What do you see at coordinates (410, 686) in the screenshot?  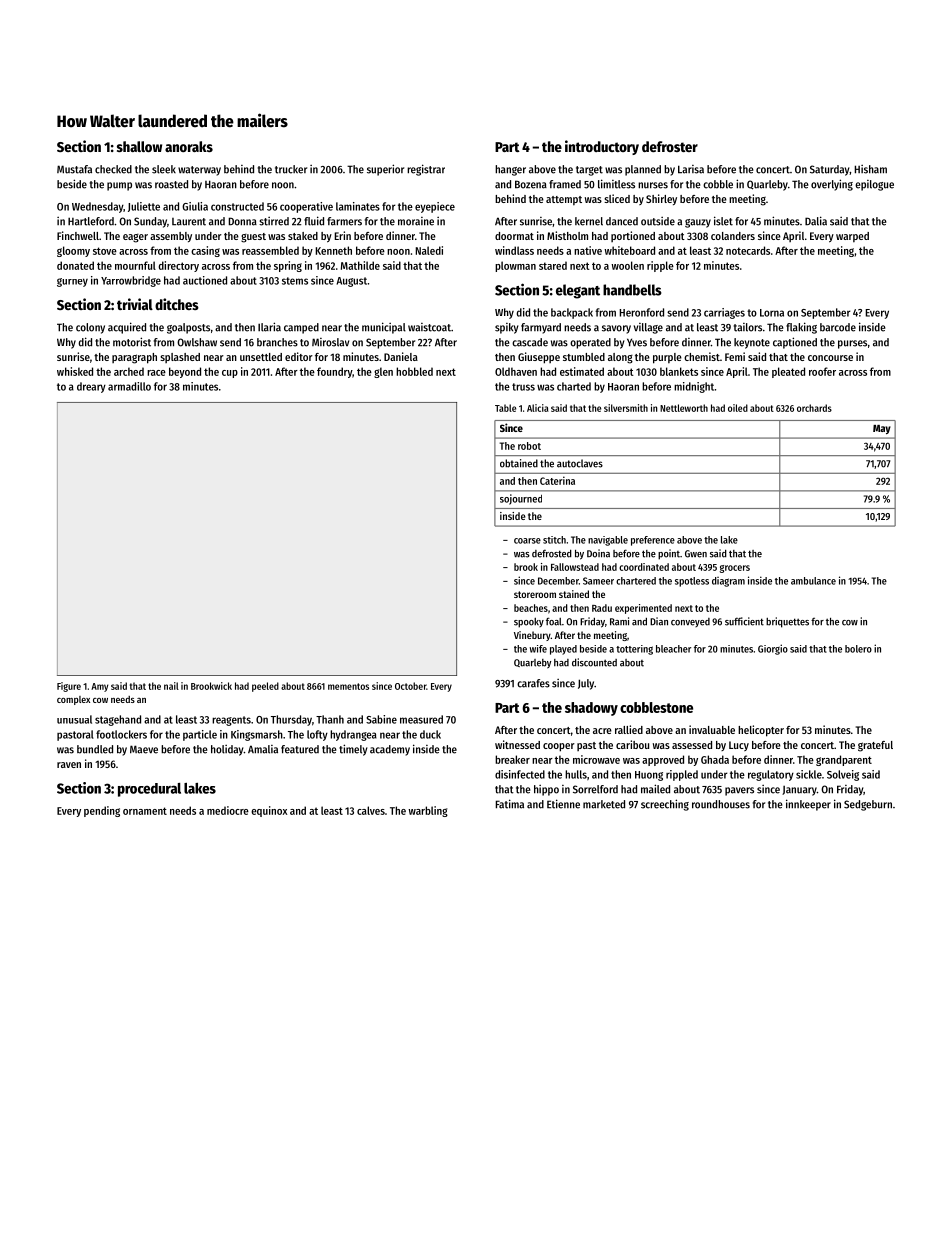 I see `October` at bounding box center [410, 686].
